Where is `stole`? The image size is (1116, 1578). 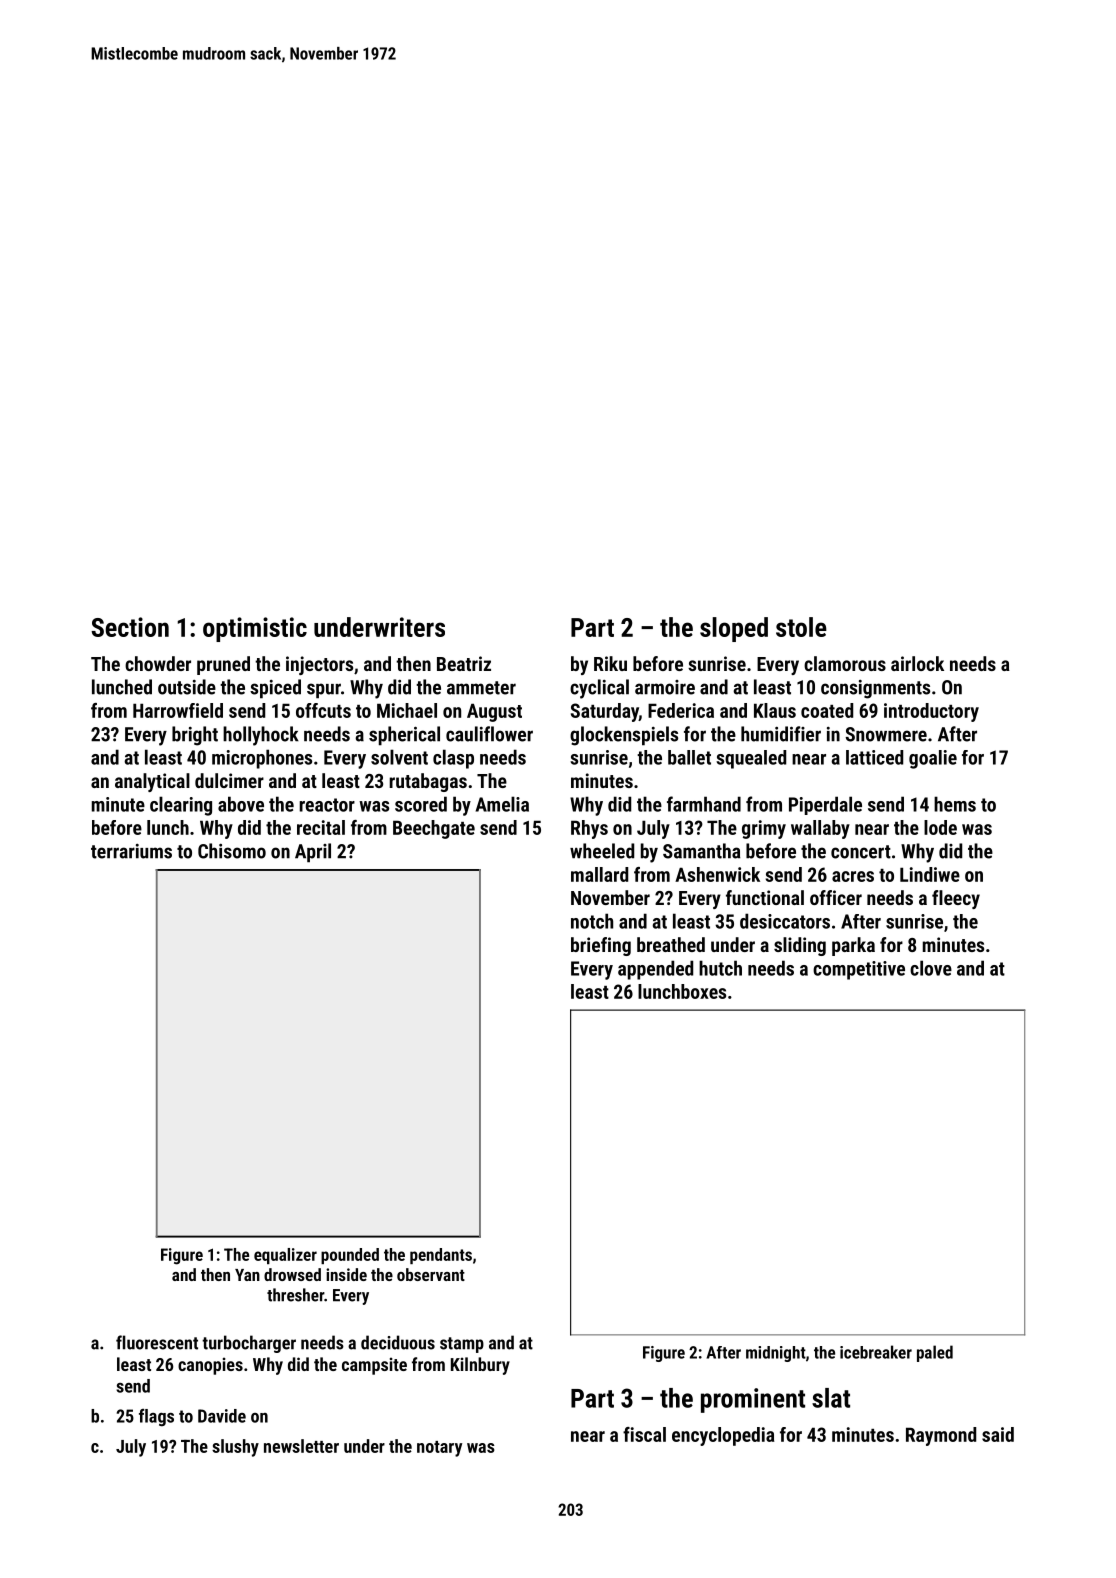
stole is located at coordinates (801, 627).
